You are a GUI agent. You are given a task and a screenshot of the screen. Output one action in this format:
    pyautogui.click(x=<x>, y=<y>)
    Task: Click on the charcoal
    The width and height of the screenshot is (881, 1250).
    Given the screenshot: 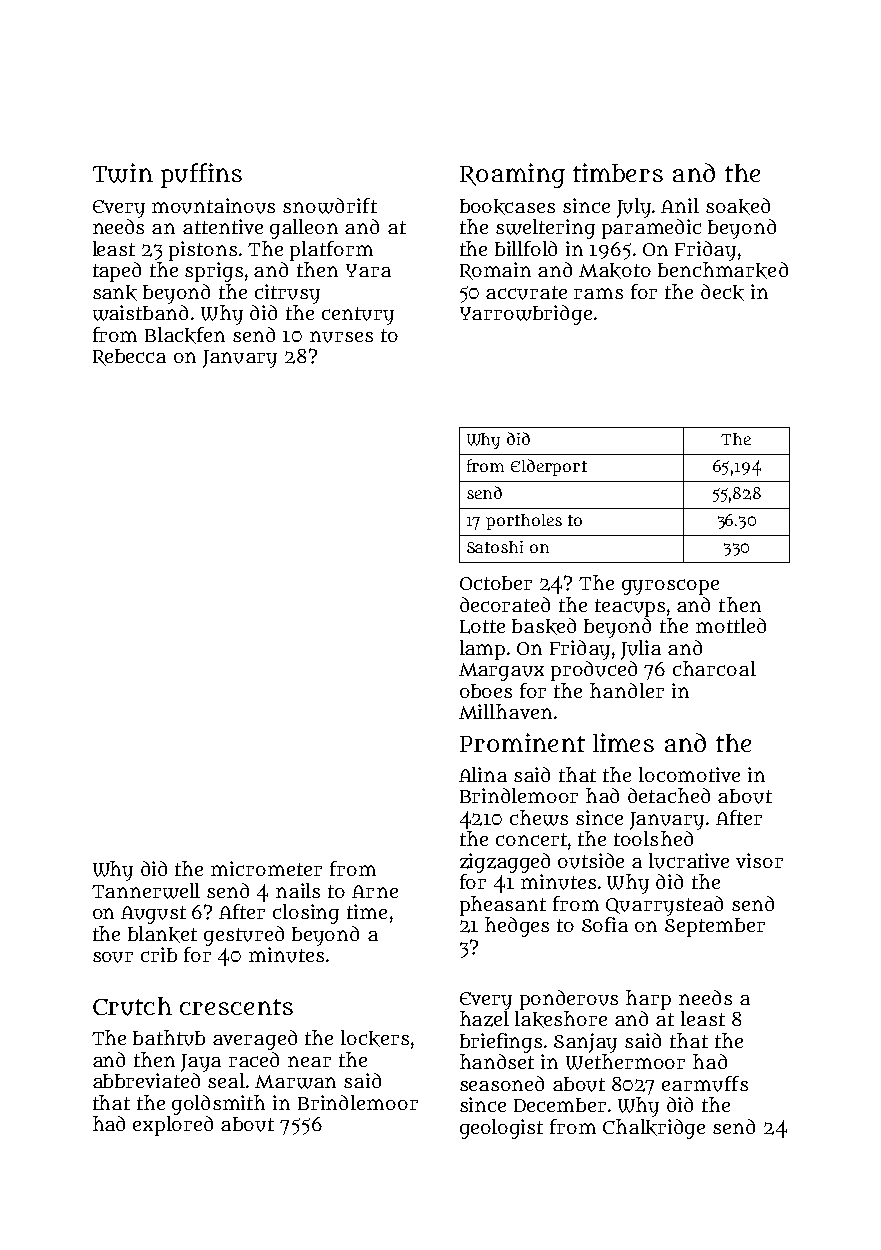 What is the action you would take?
    pyautogui.click(x=714, y=668)
